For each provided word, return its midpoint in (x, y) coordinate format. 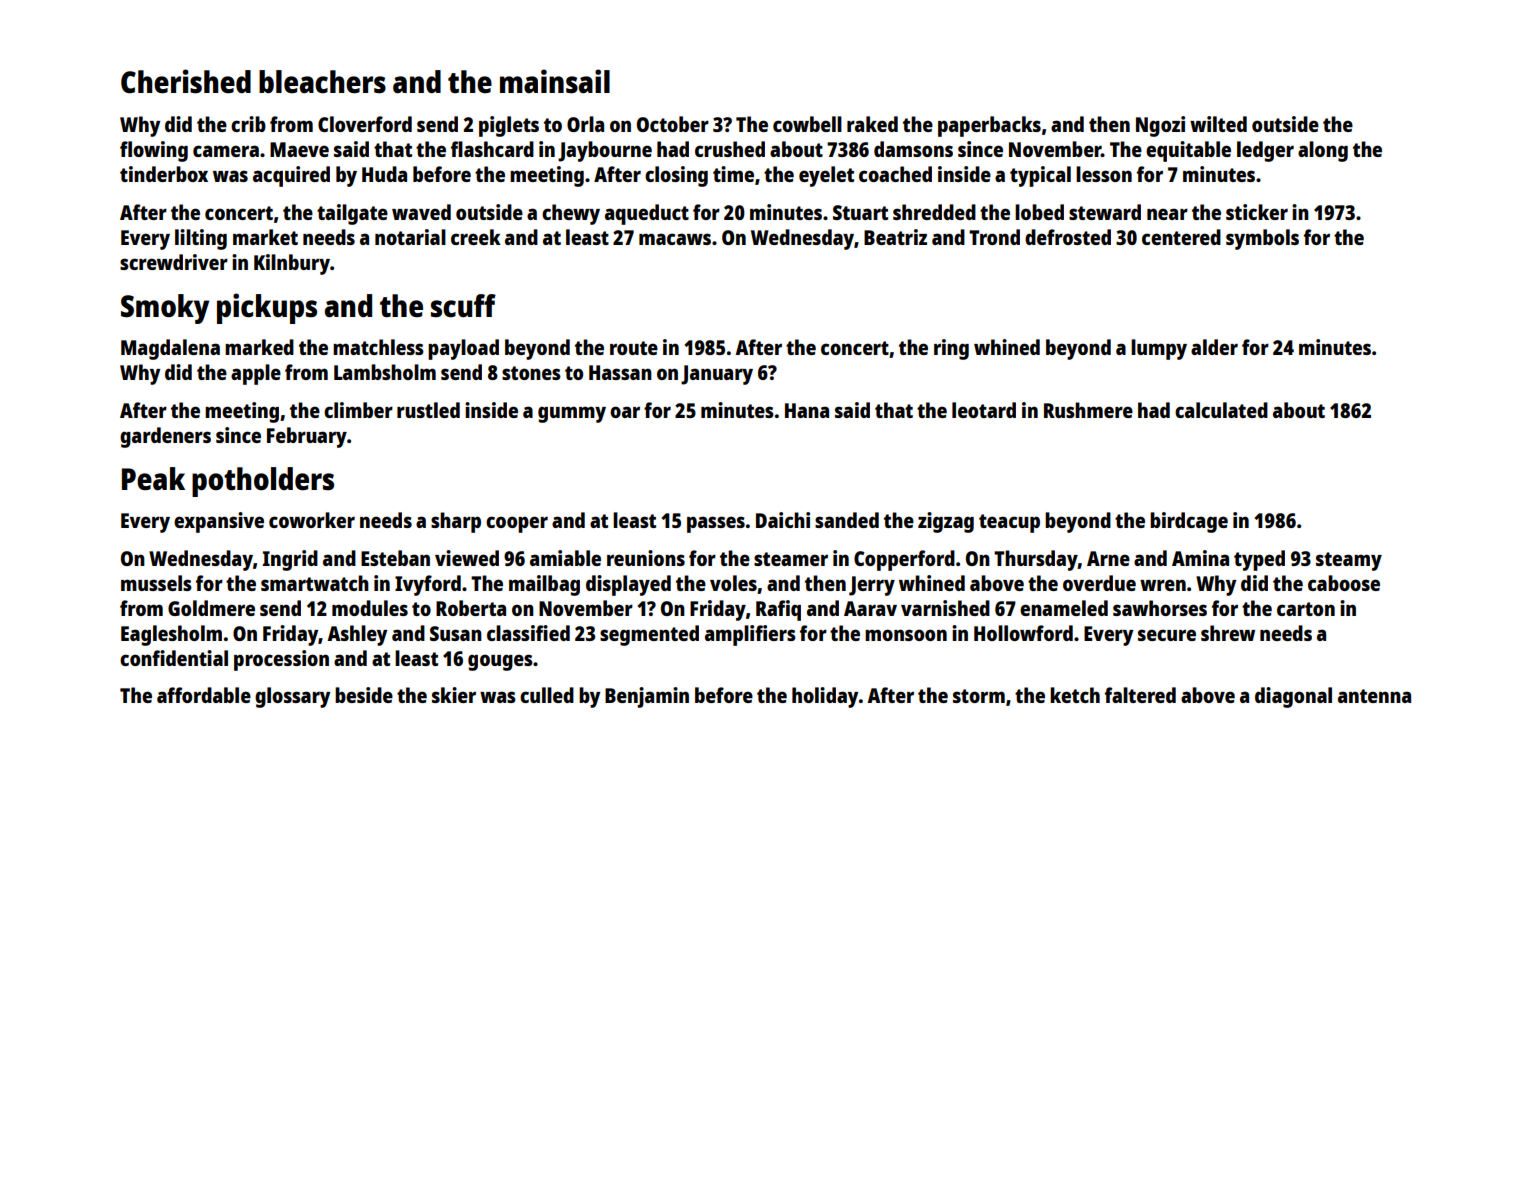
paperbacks (989, 126)
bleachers (322, 82)
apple (256, 374)
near (1167, 214)
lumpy (1159, 349)
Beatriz (895, 237)
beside (364, 695)
